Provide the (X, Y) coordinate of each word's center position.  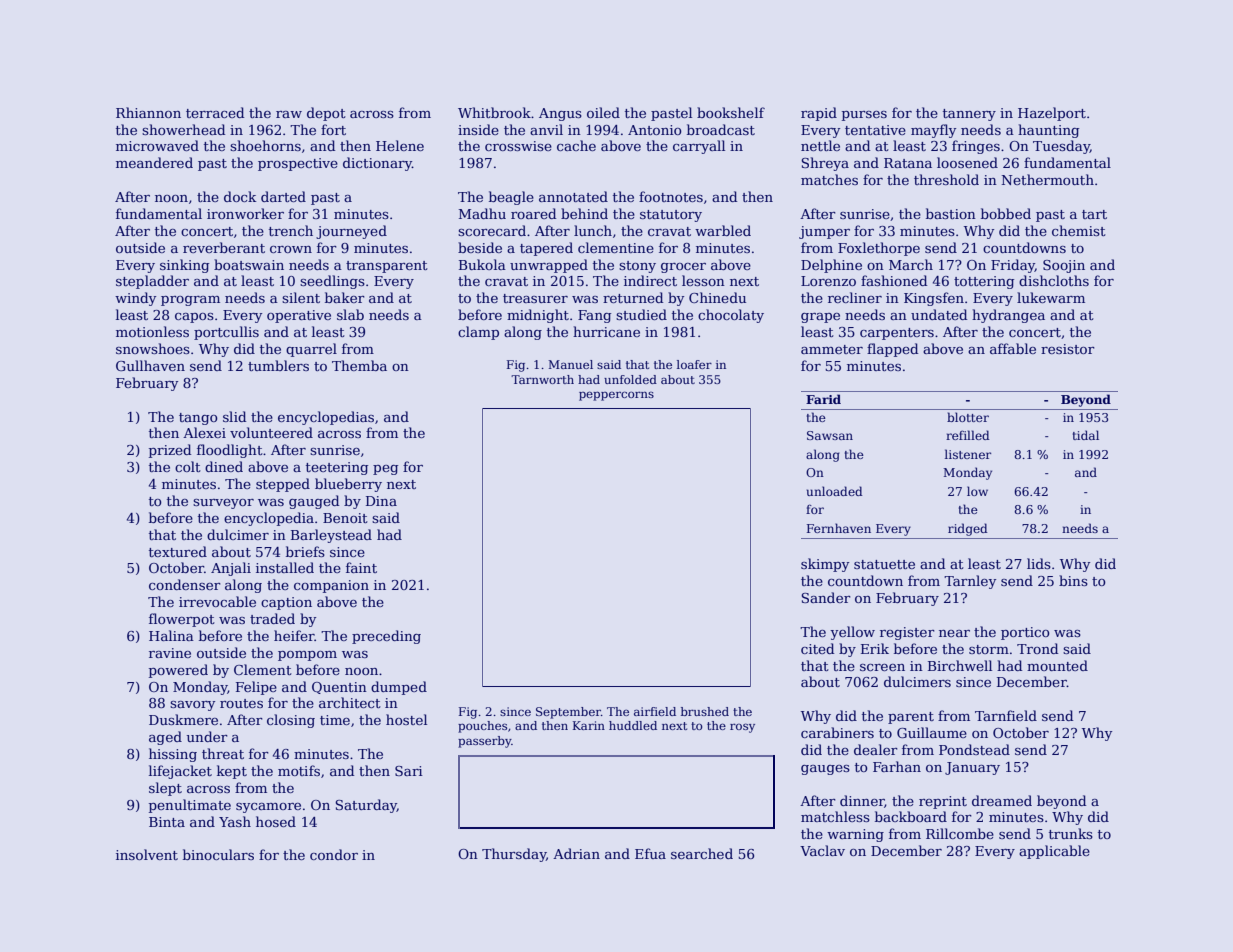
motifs (299, 770)
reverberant (224, 247)
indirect (650, 280)
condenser (185, 584)
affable (1013, 348)
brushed (705, 711)
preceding (386, 637)
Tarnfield (1006, 715)
